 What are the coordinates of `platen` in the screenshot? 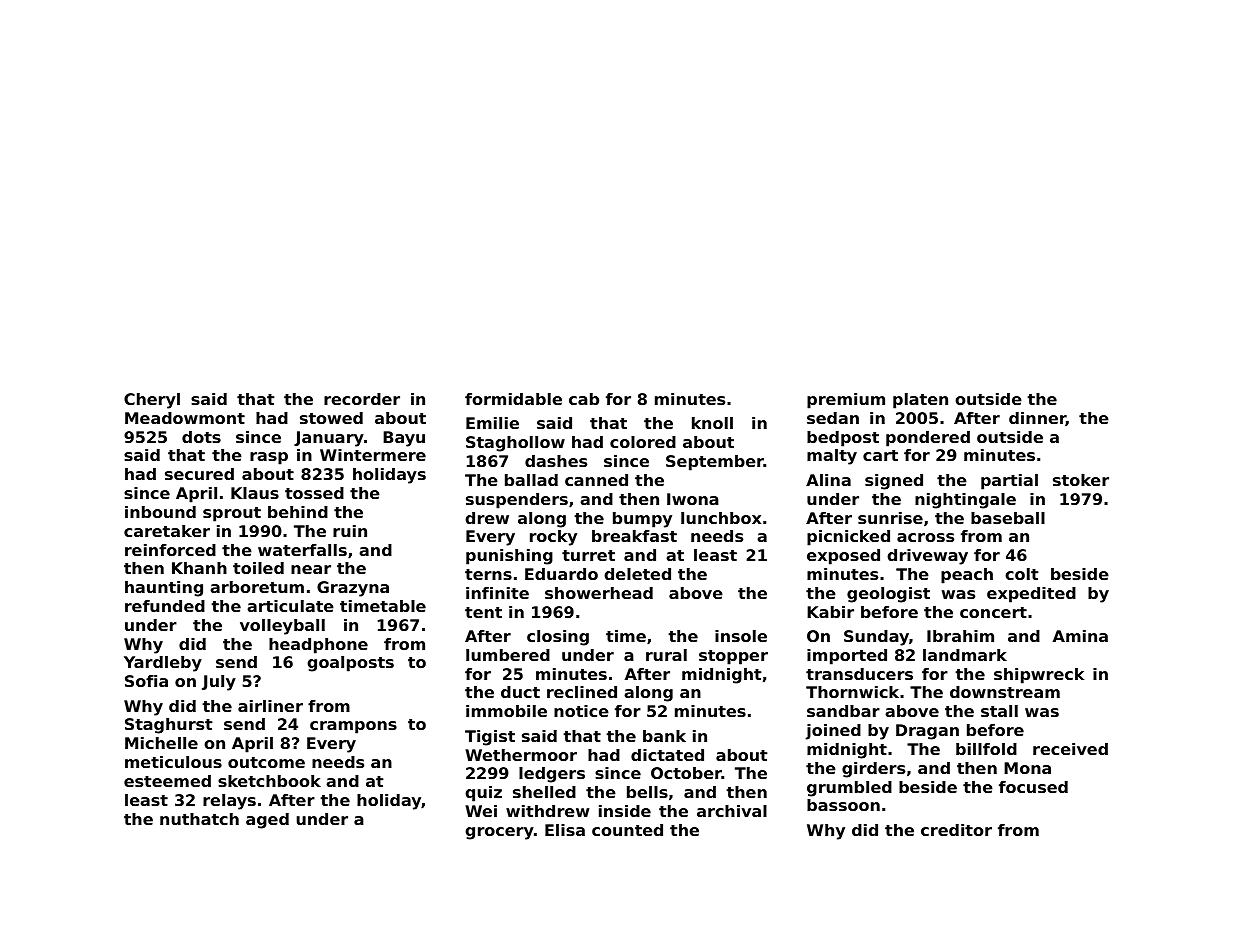 It's located at (920, 401).
